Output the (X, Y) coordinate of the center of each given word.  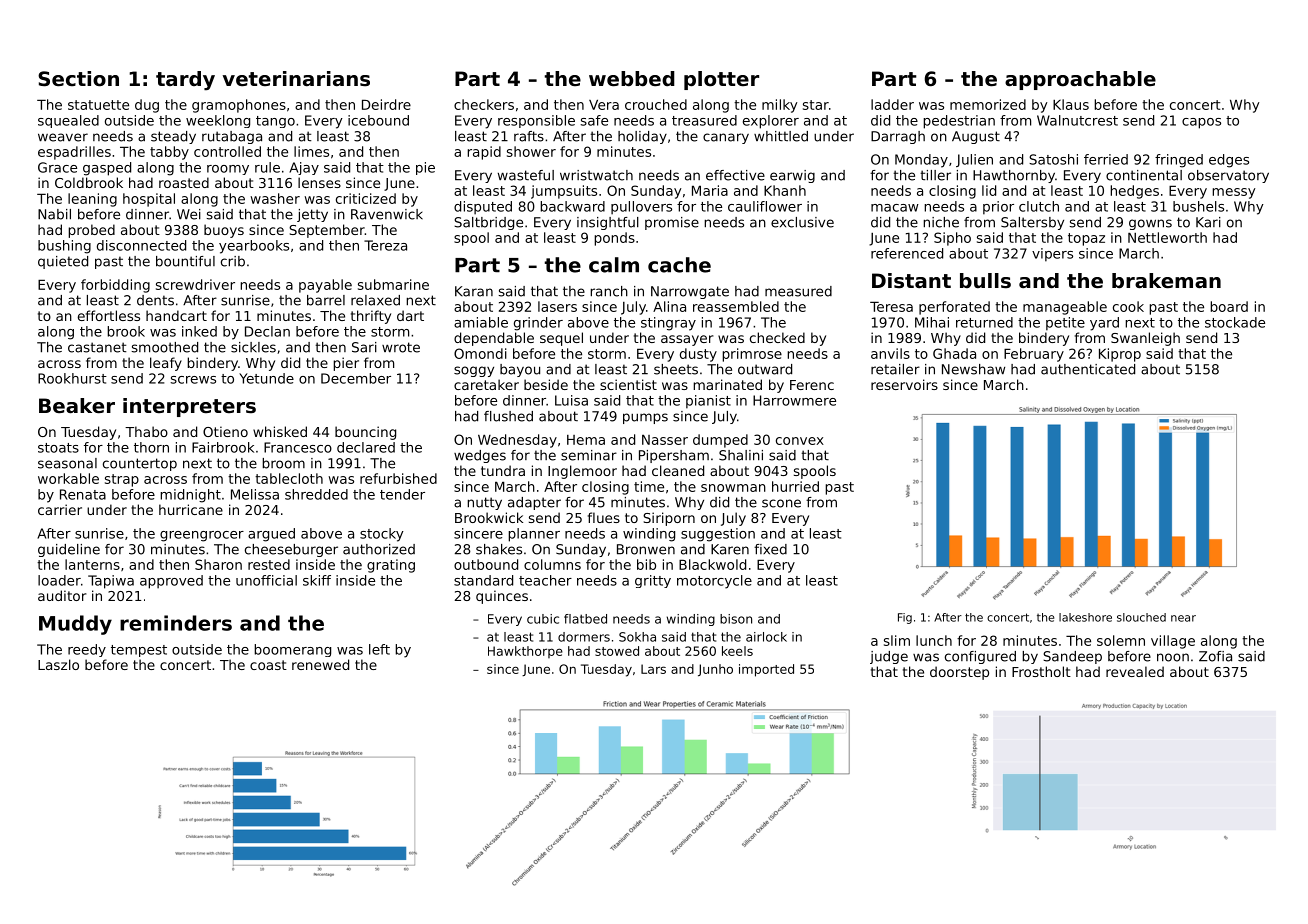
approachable (1080, 80)
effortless (109, 315)
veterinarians (296, 79)
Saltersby (1032, 223)
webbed (632, 79)
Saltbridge (488, 223)
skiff (317, 580)
